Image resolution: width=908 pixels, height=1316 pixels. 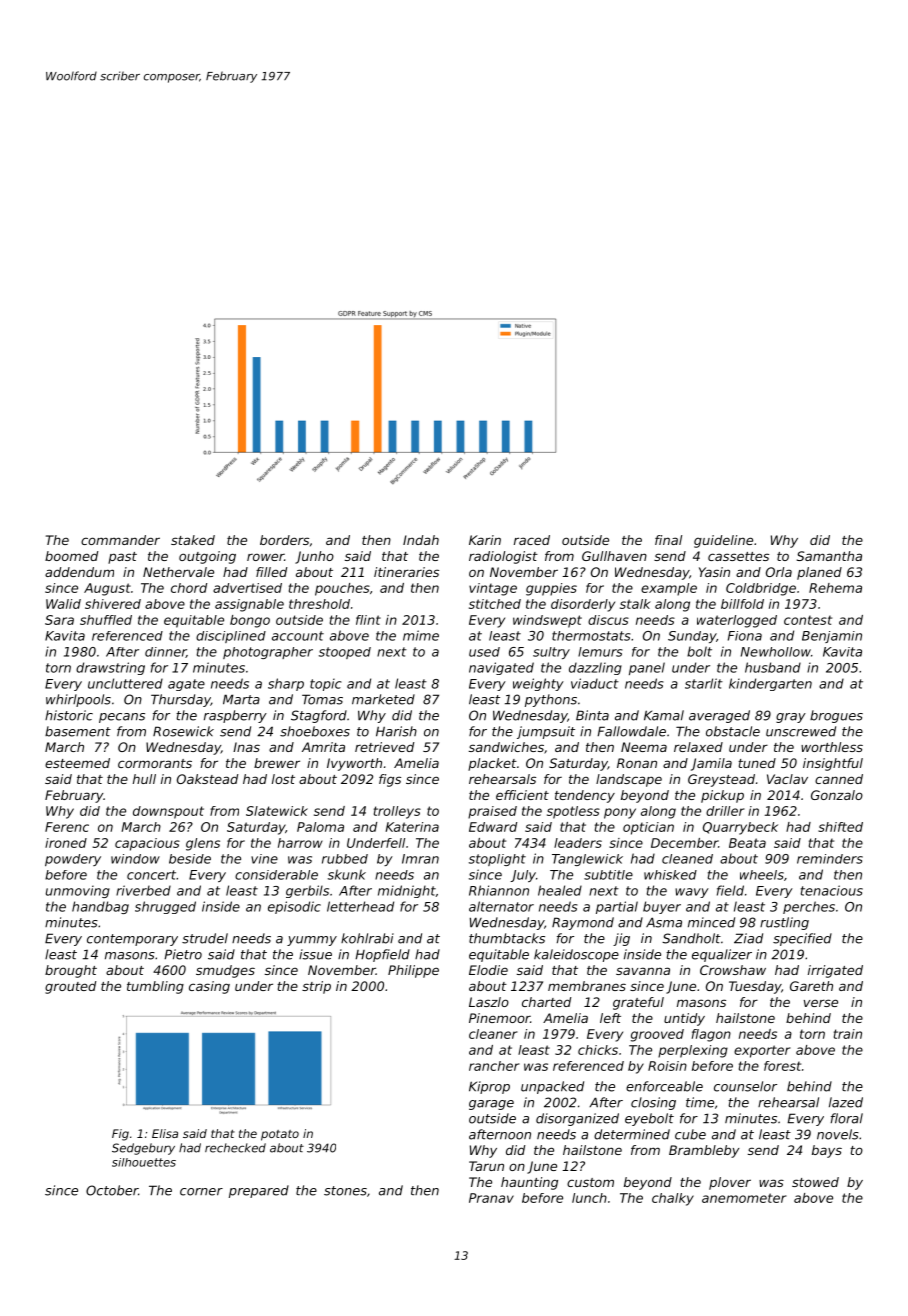 I want to click on plover, so click(x=730, y=1183).
